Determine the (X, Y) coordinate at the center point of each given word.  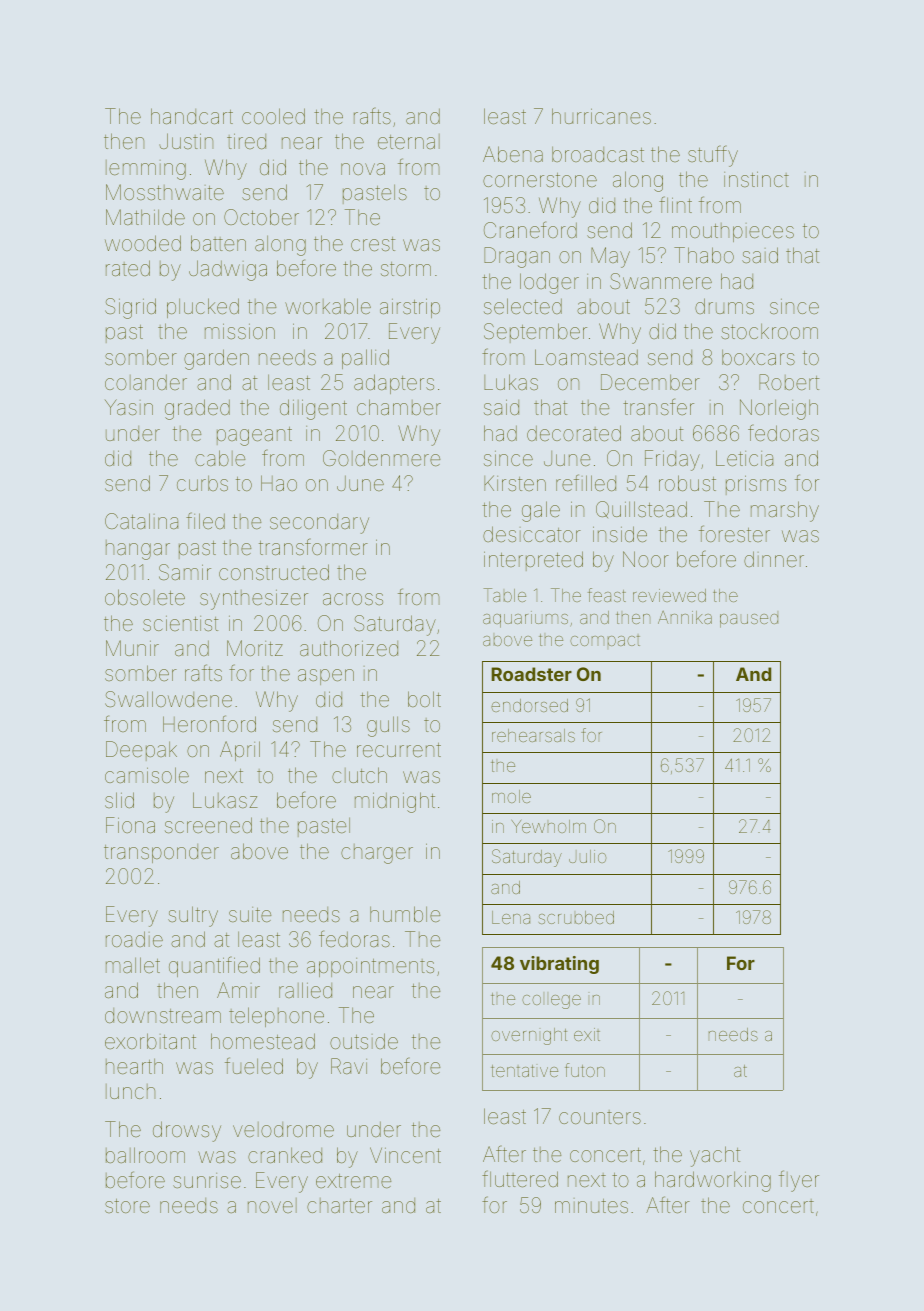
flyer (799, 1181)
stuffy (713, 156)
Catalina (141, 521)
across (353, 599)
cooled (273, 116)
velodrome (283, 1129)
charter (339, 1205)
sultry (193, 916)
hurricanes (601, 116)
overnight (529, 1036)
